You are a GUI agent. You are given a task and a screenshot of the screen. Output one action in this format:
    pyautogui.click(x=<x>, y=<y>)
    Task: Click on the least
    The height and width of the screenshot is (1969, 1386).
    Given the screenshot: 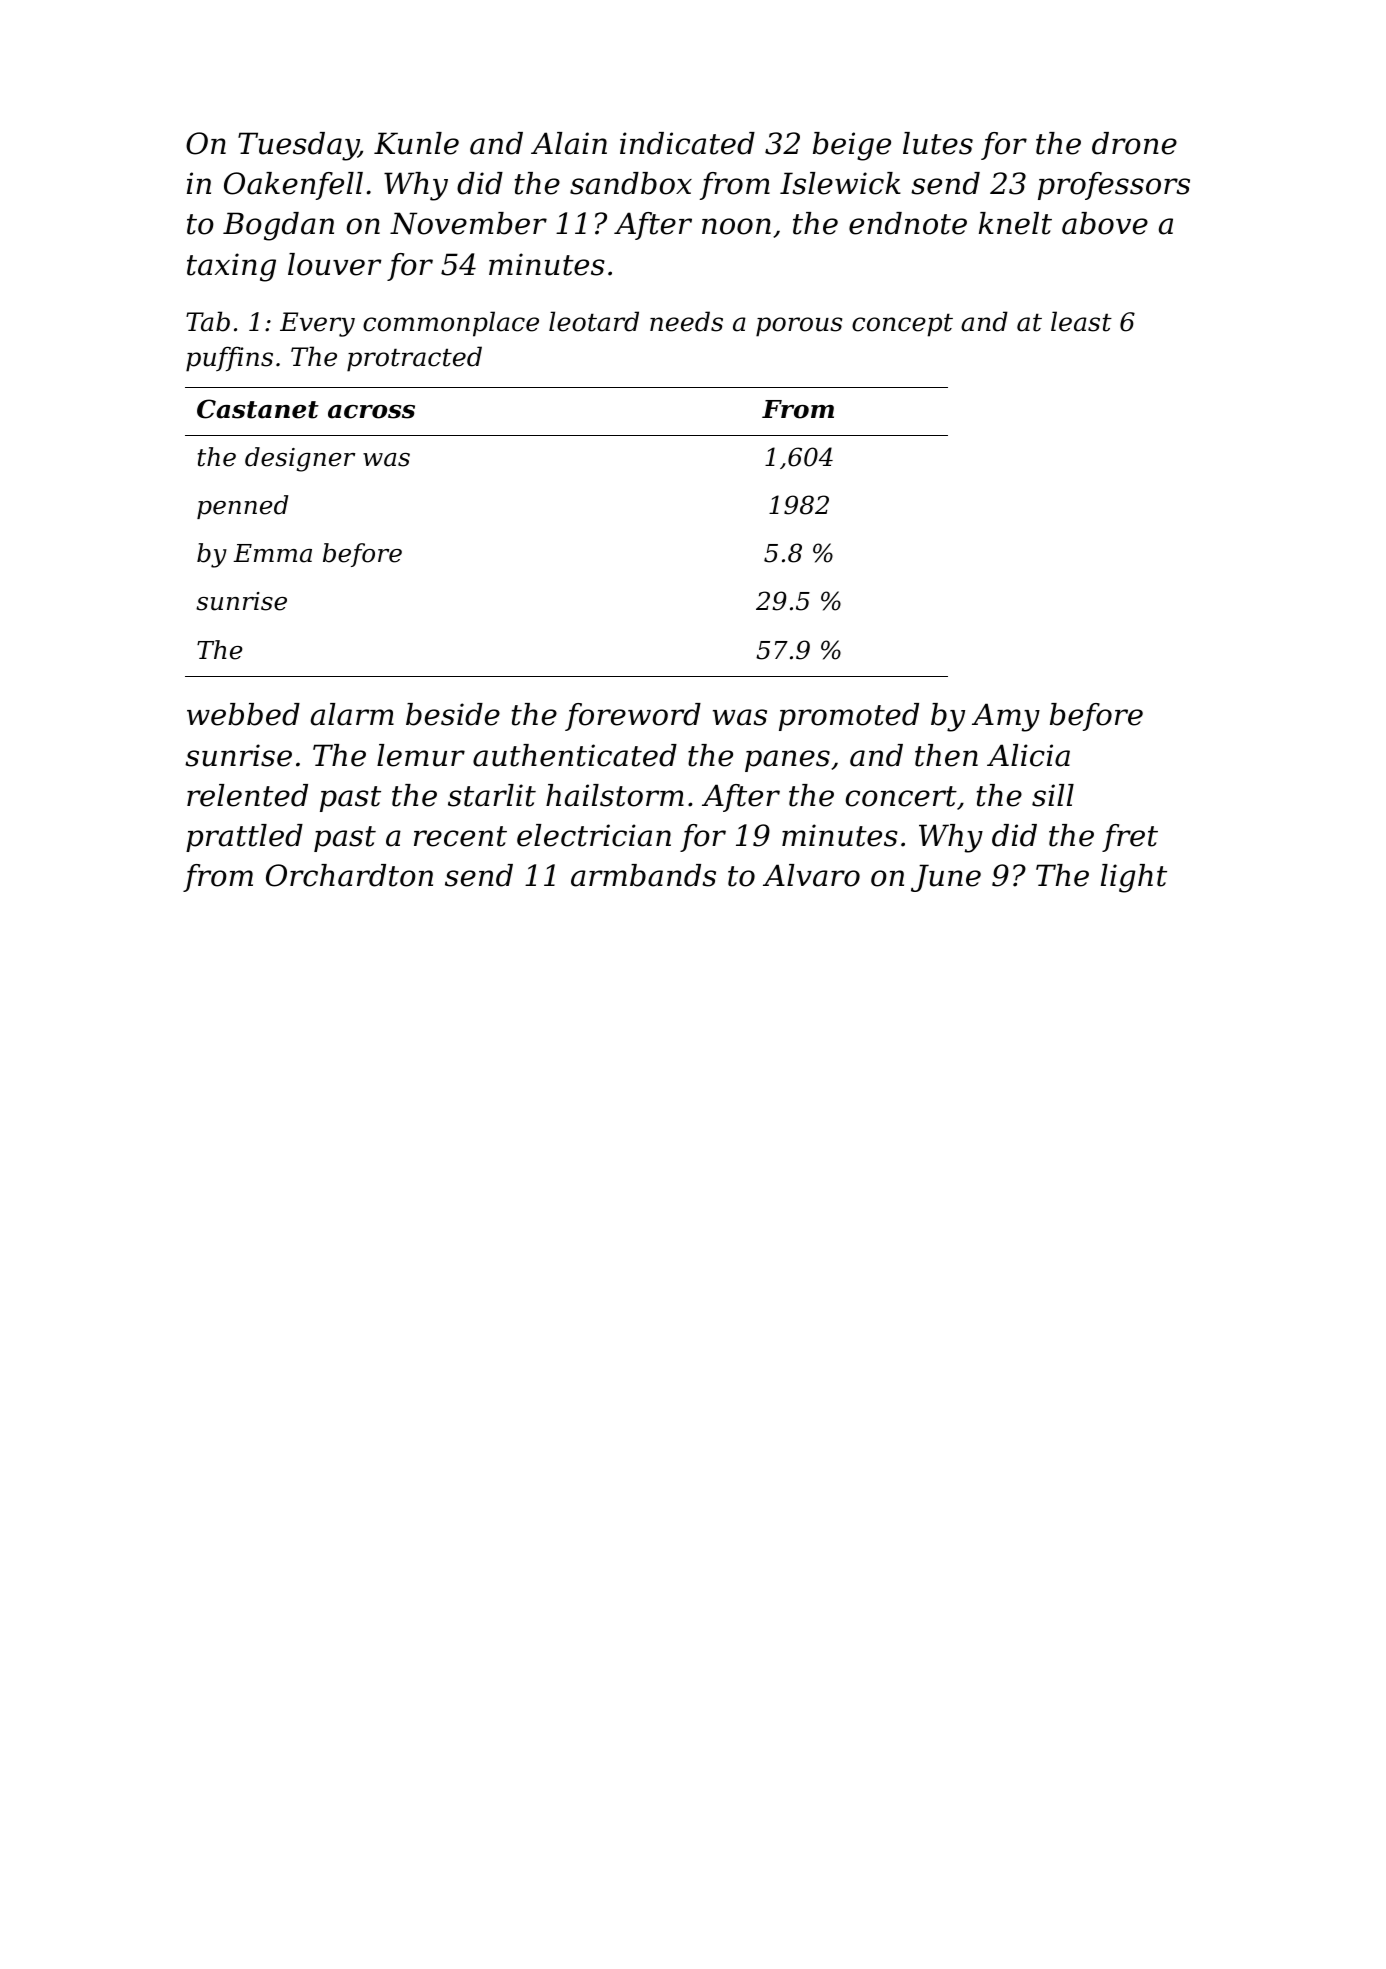 What is the action you would take?
    pyautogui.click(x=1081, y=321)
